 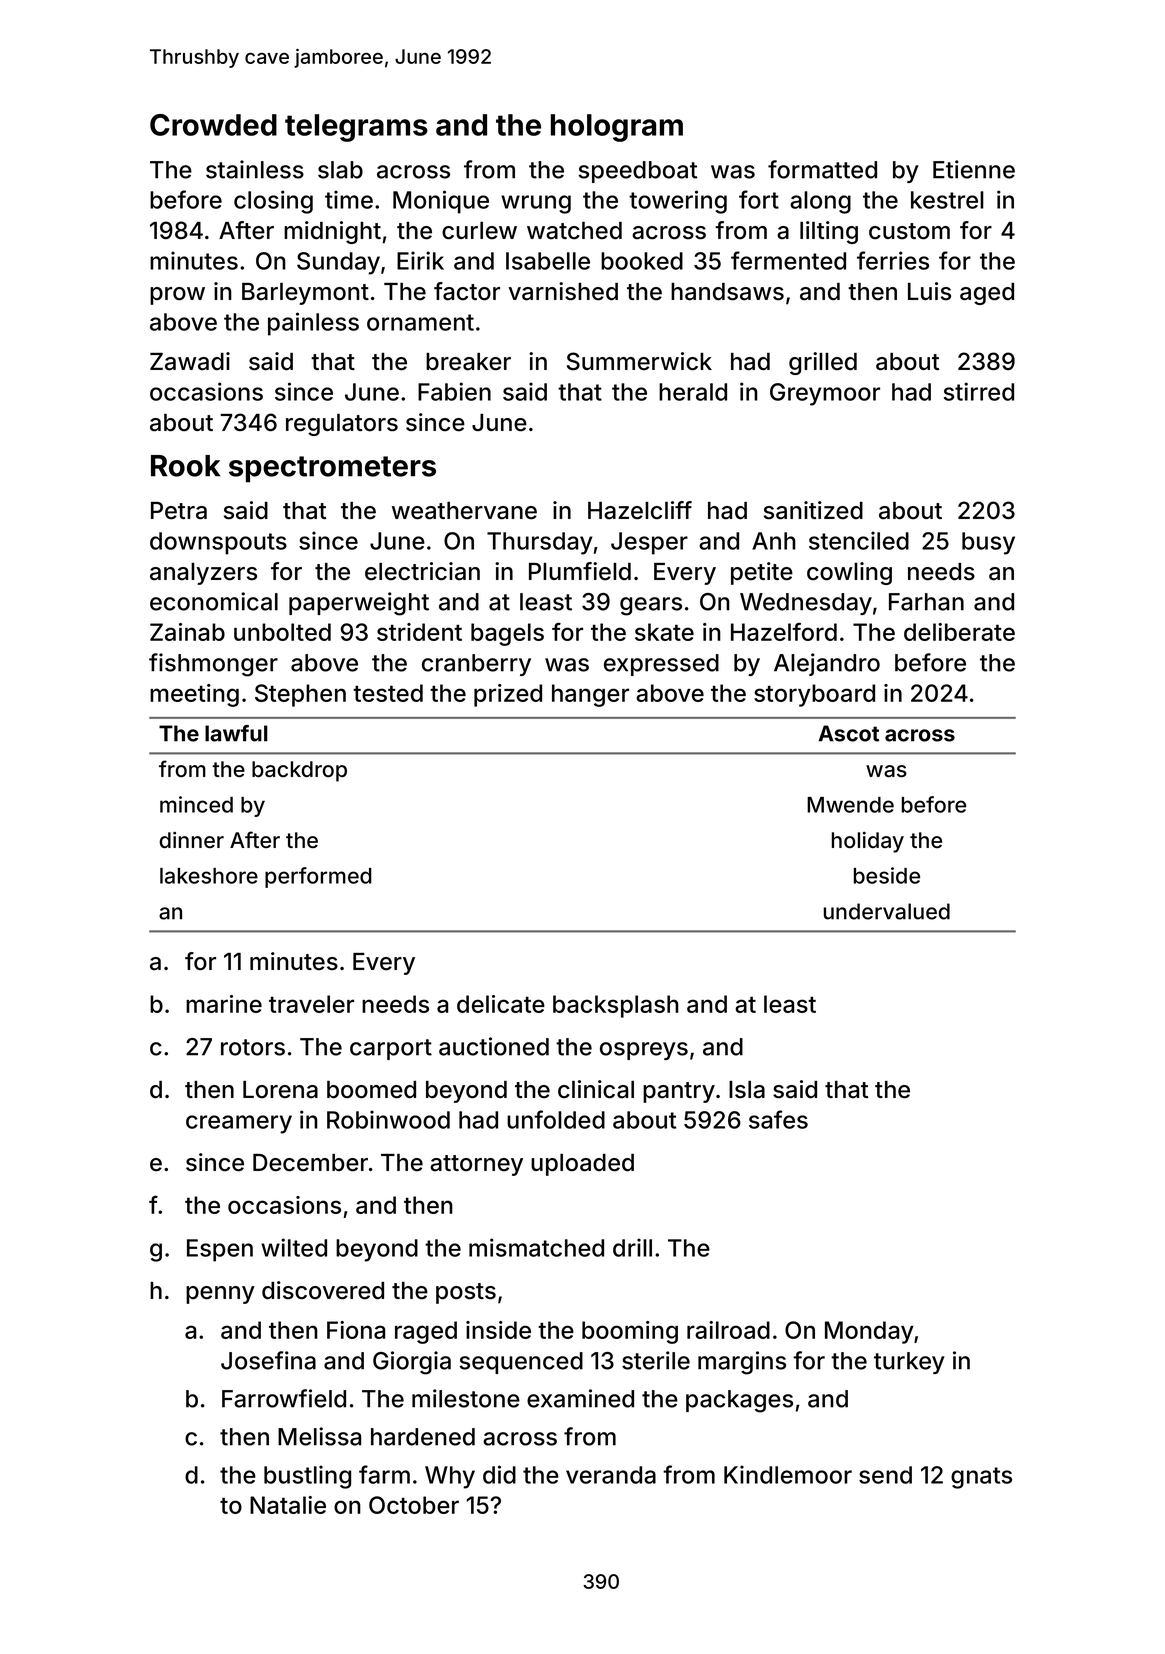 What do you see at coordinates (988, 543) in the screenshot?
I see `busy` at bounding box center [988, 543].
